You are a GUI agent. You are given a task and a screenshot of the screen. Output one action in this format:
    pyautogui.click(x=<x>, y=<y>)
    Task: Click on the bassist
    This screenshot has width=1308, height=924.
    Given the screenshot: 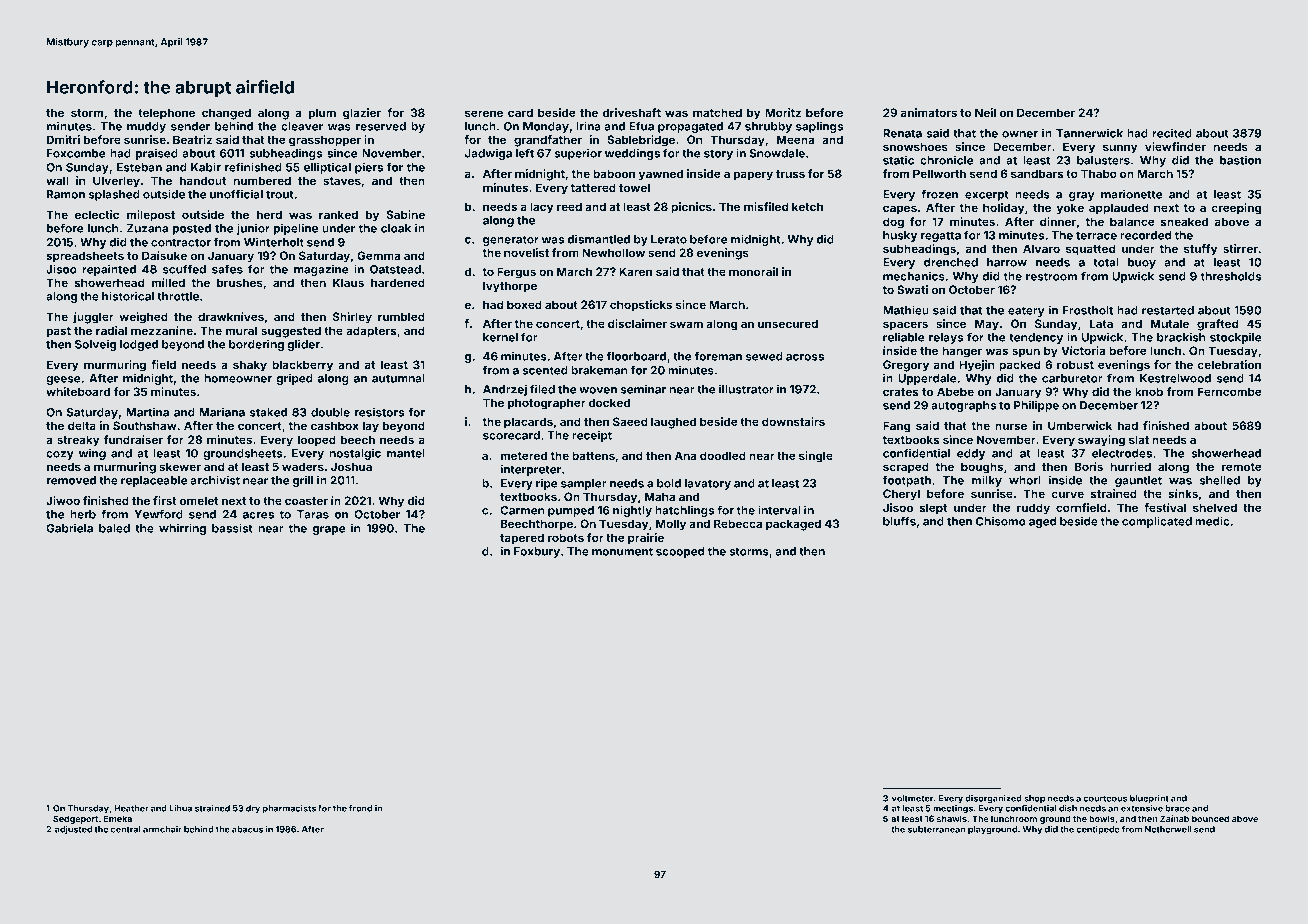 What is the action you would take?
    pyautogui.click(x=232, y=528)
